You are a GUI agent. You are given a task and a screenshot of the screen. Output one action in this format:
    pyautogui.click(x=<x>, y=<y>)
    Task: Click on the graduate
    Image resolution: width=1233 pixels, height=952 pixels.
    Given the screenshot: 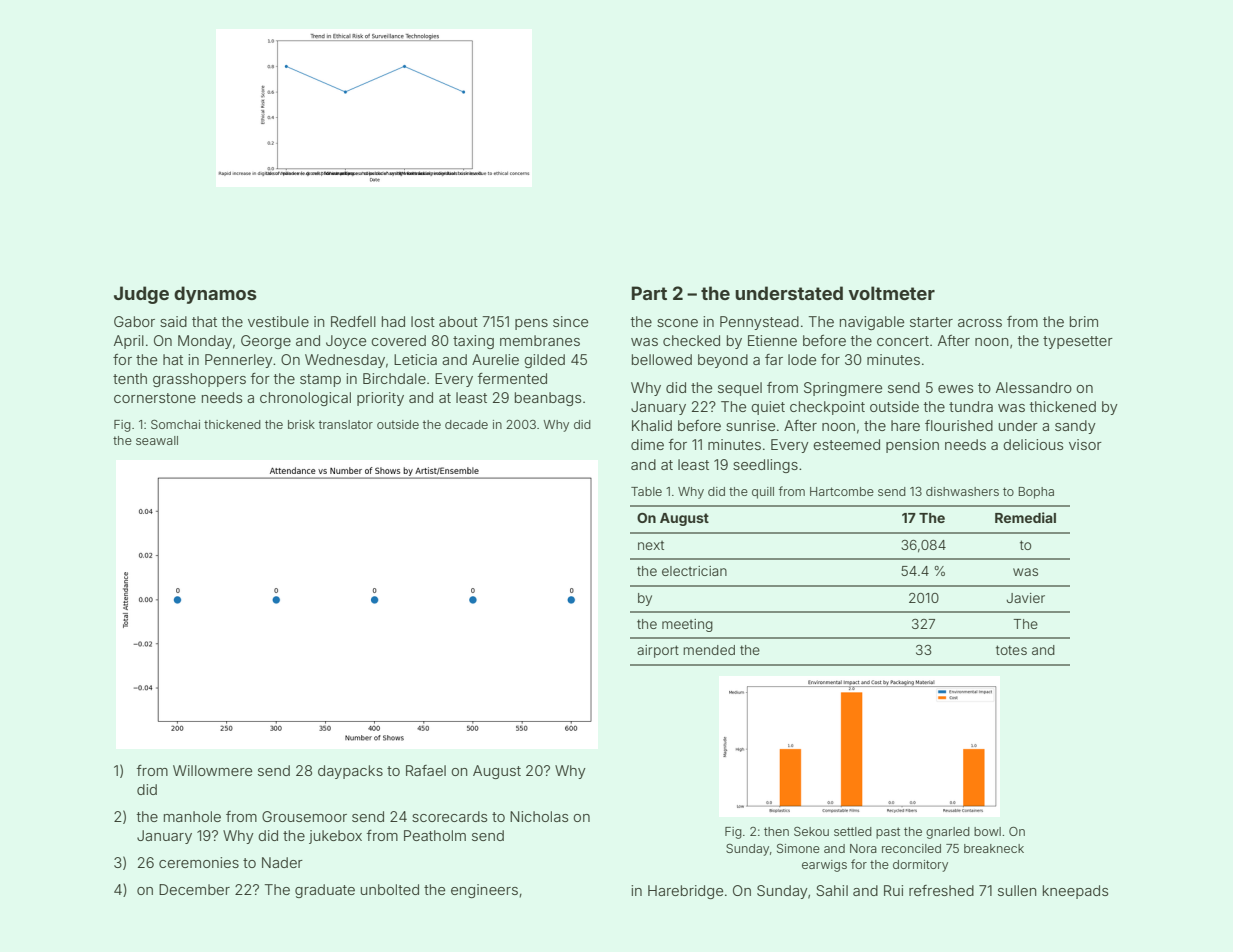 What is the action you would take?
    pyautogui.click(x=325, y=891)
